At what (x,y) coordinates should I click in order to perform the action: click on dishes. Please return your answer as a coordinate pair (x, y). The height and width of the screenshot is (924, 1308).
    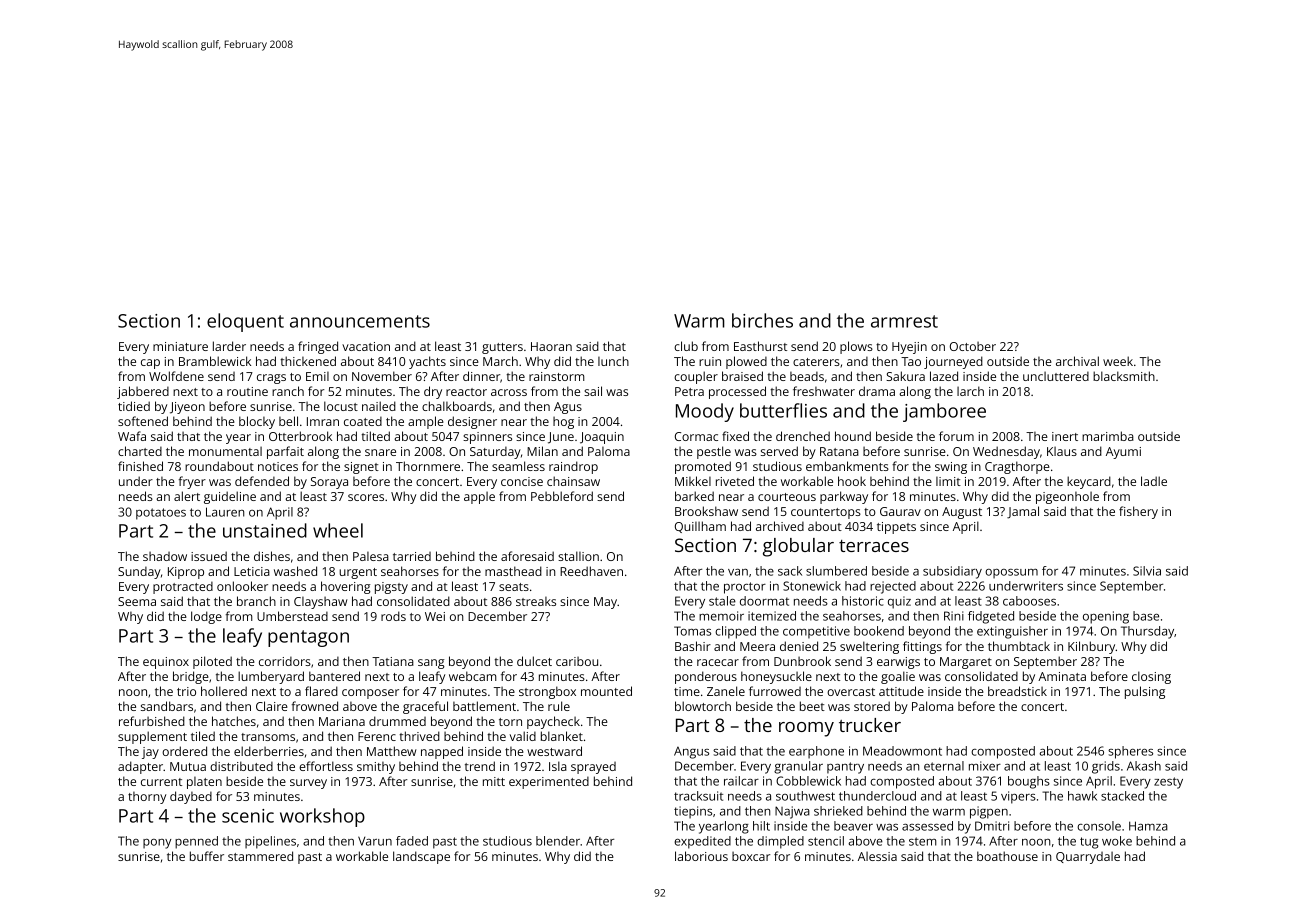
    Looking at the image, I should click on (272, 556).
